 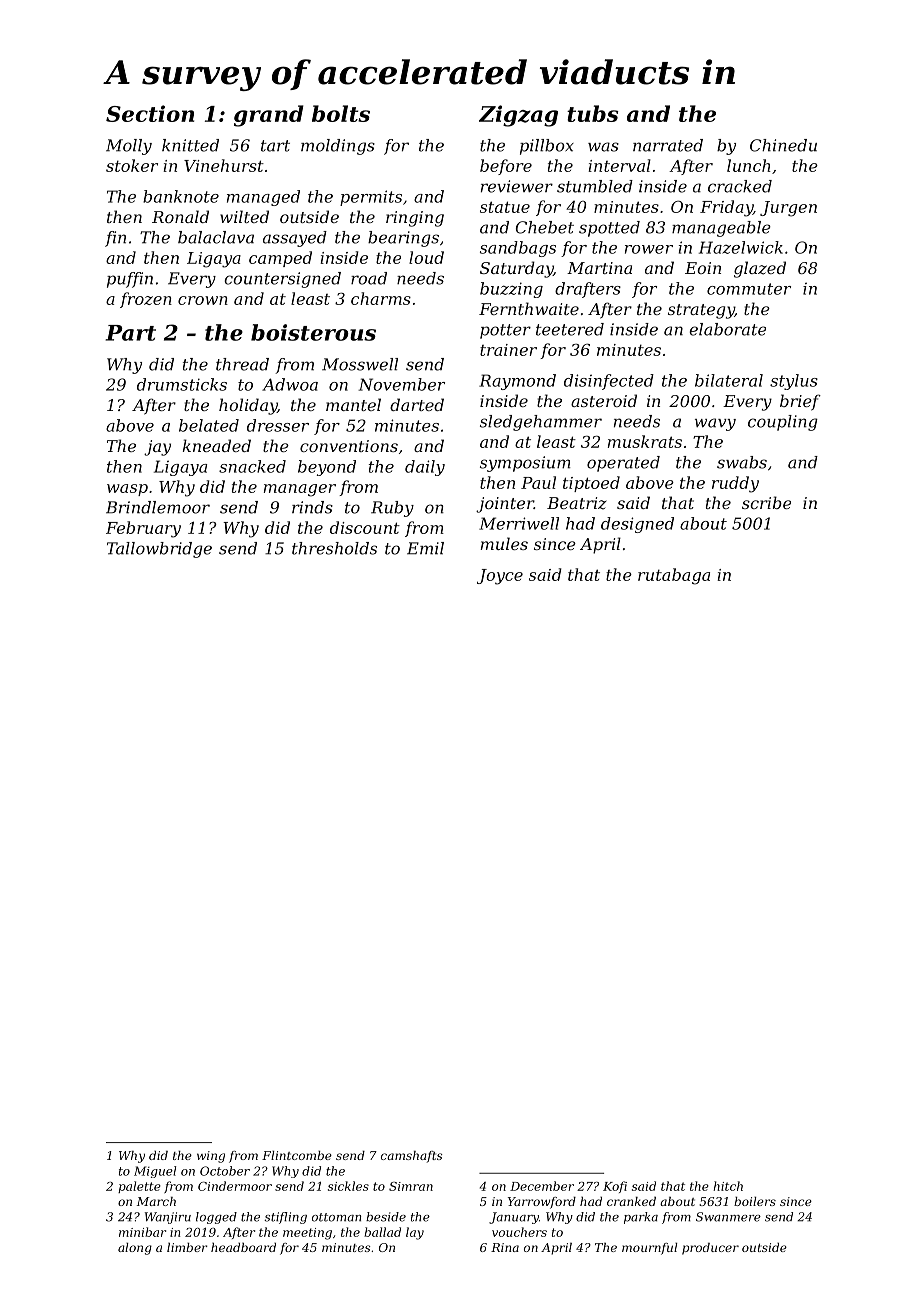 What do you see at coordinates (788, 209) in the screenshot?
I see `Jurgen` at bounding box center [788, 209].
